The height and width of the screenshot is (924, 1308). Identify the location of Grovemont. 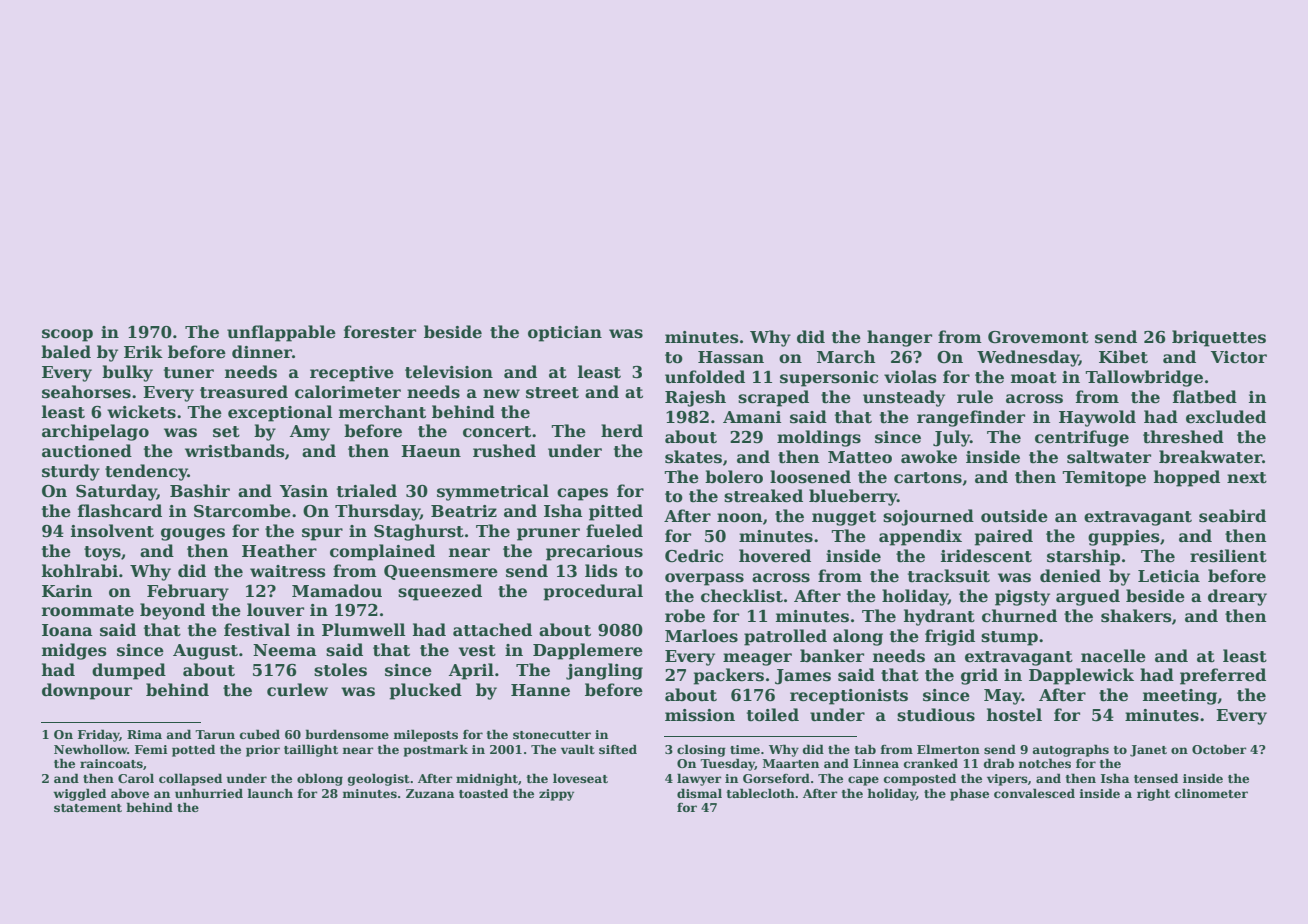
(1038, 337).
